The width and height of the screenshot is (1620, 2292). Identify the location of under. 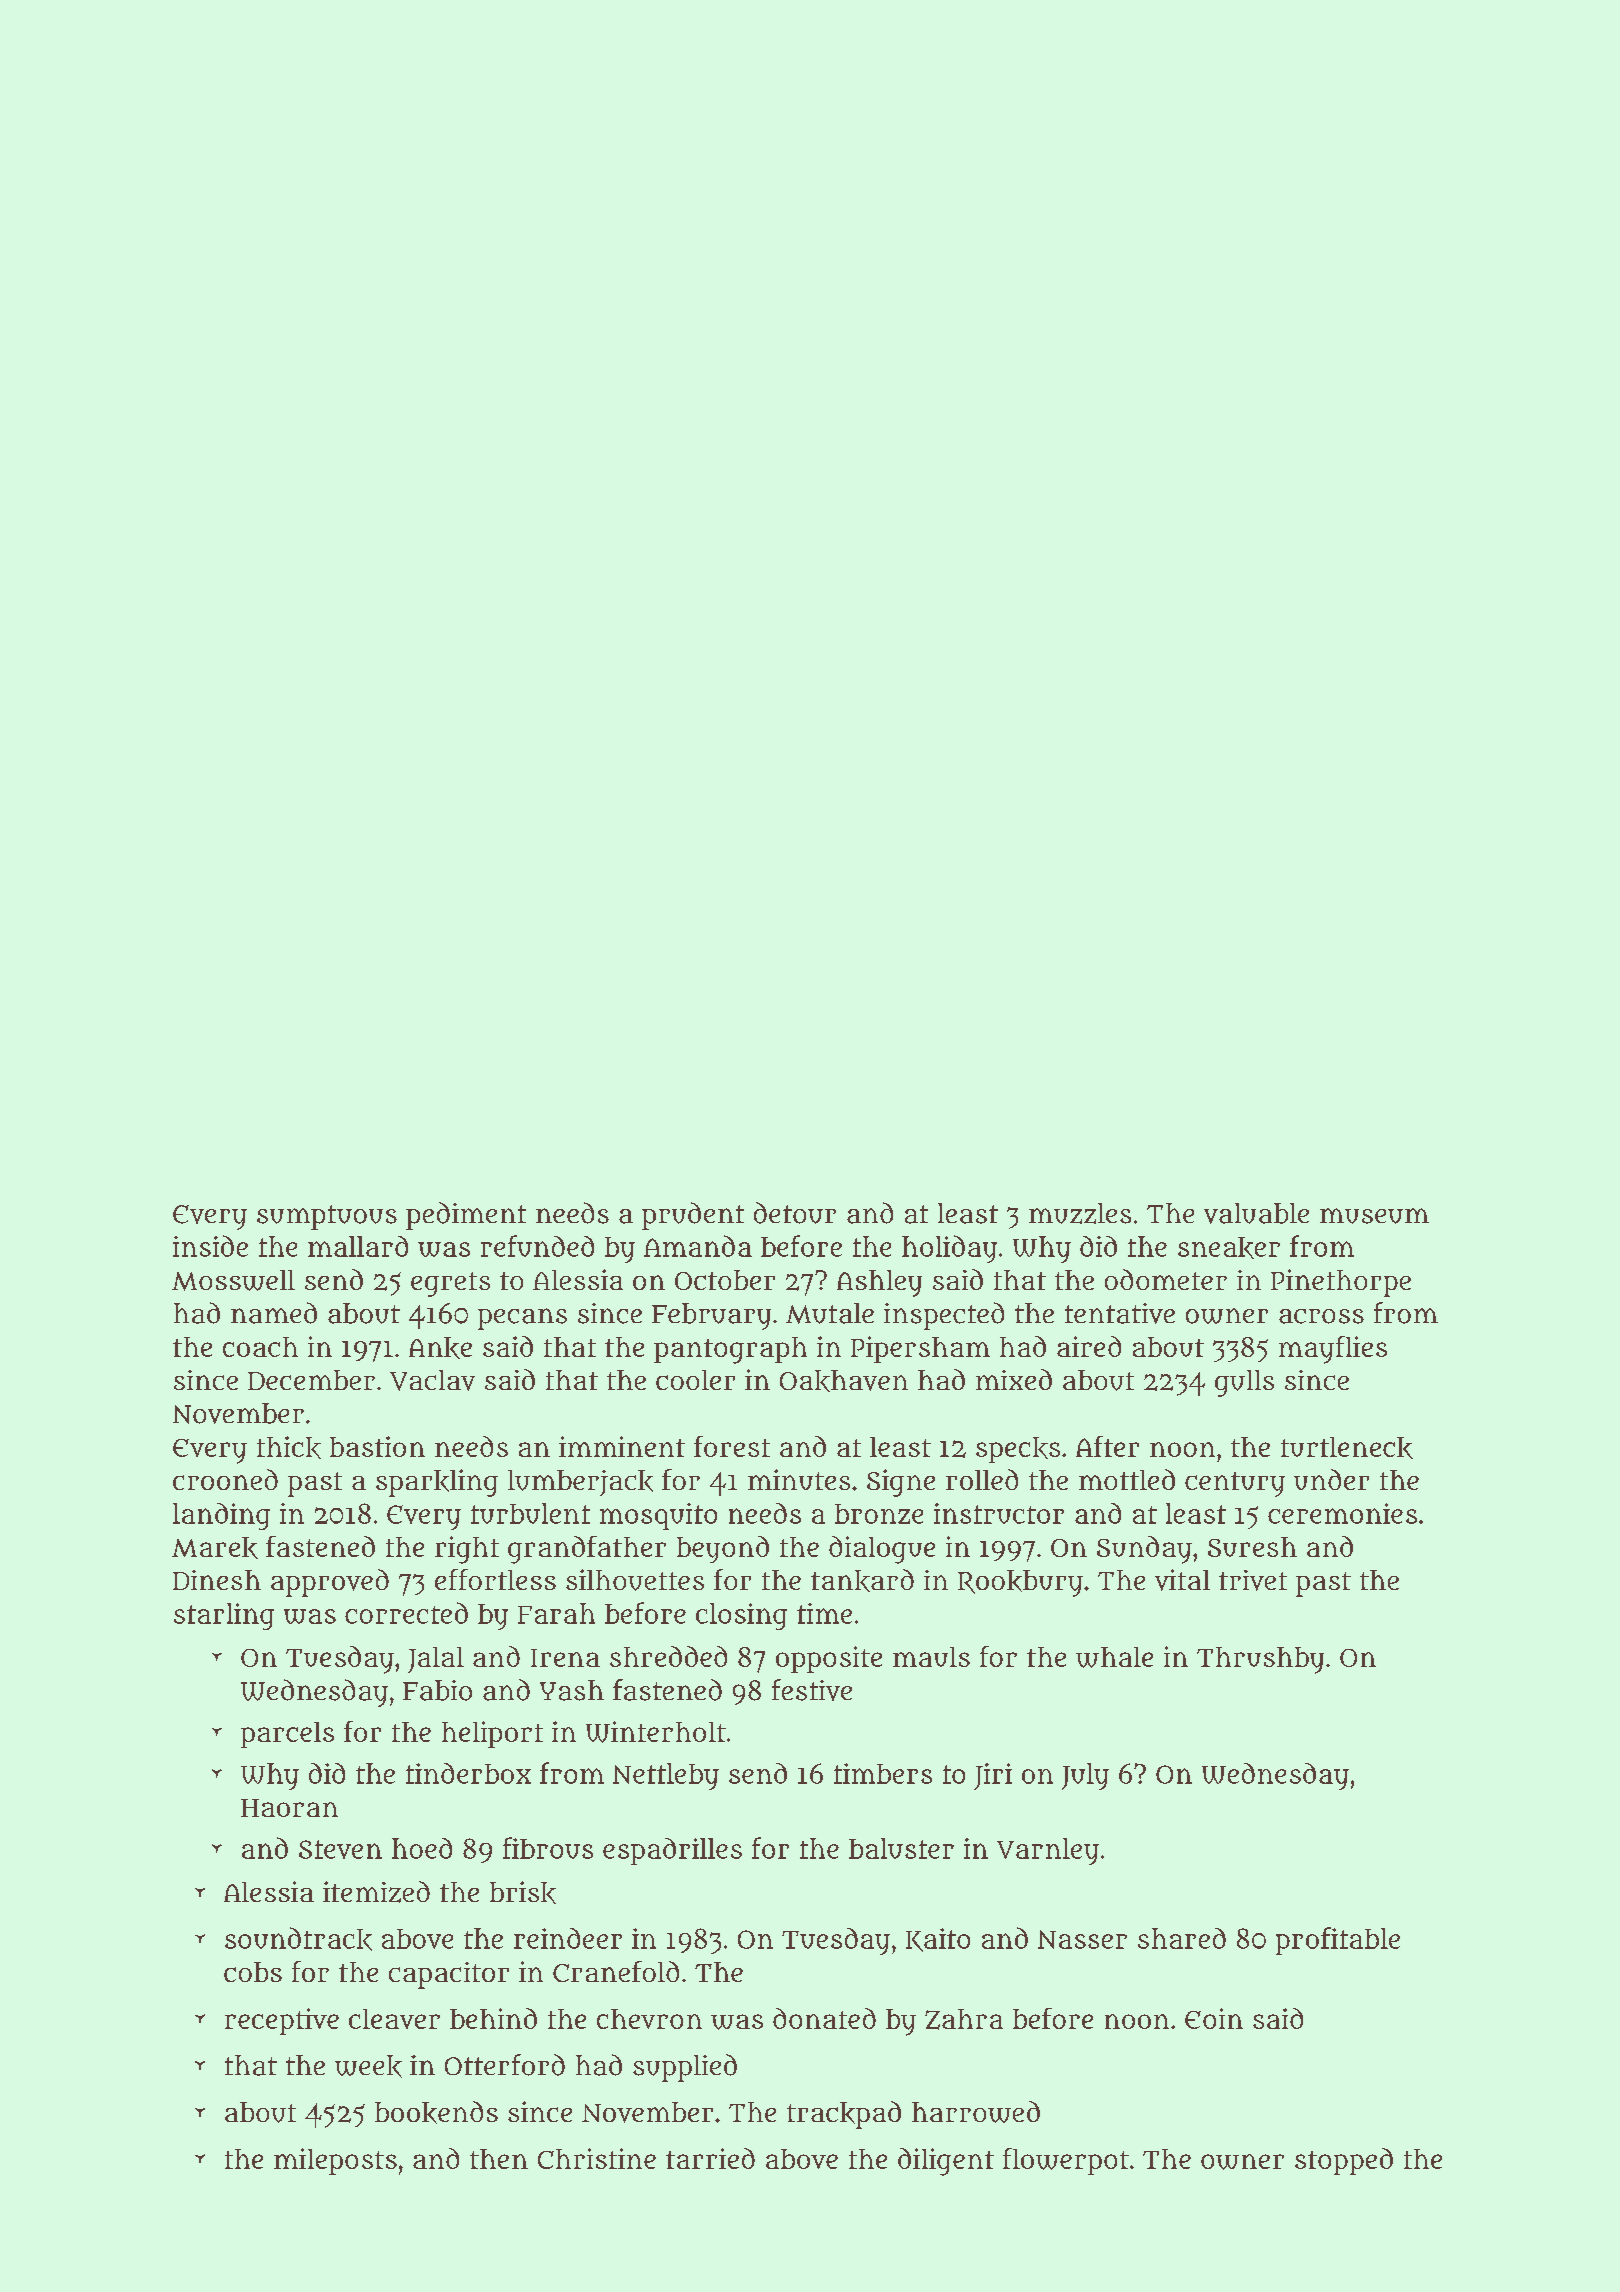
(1331, 1479).
